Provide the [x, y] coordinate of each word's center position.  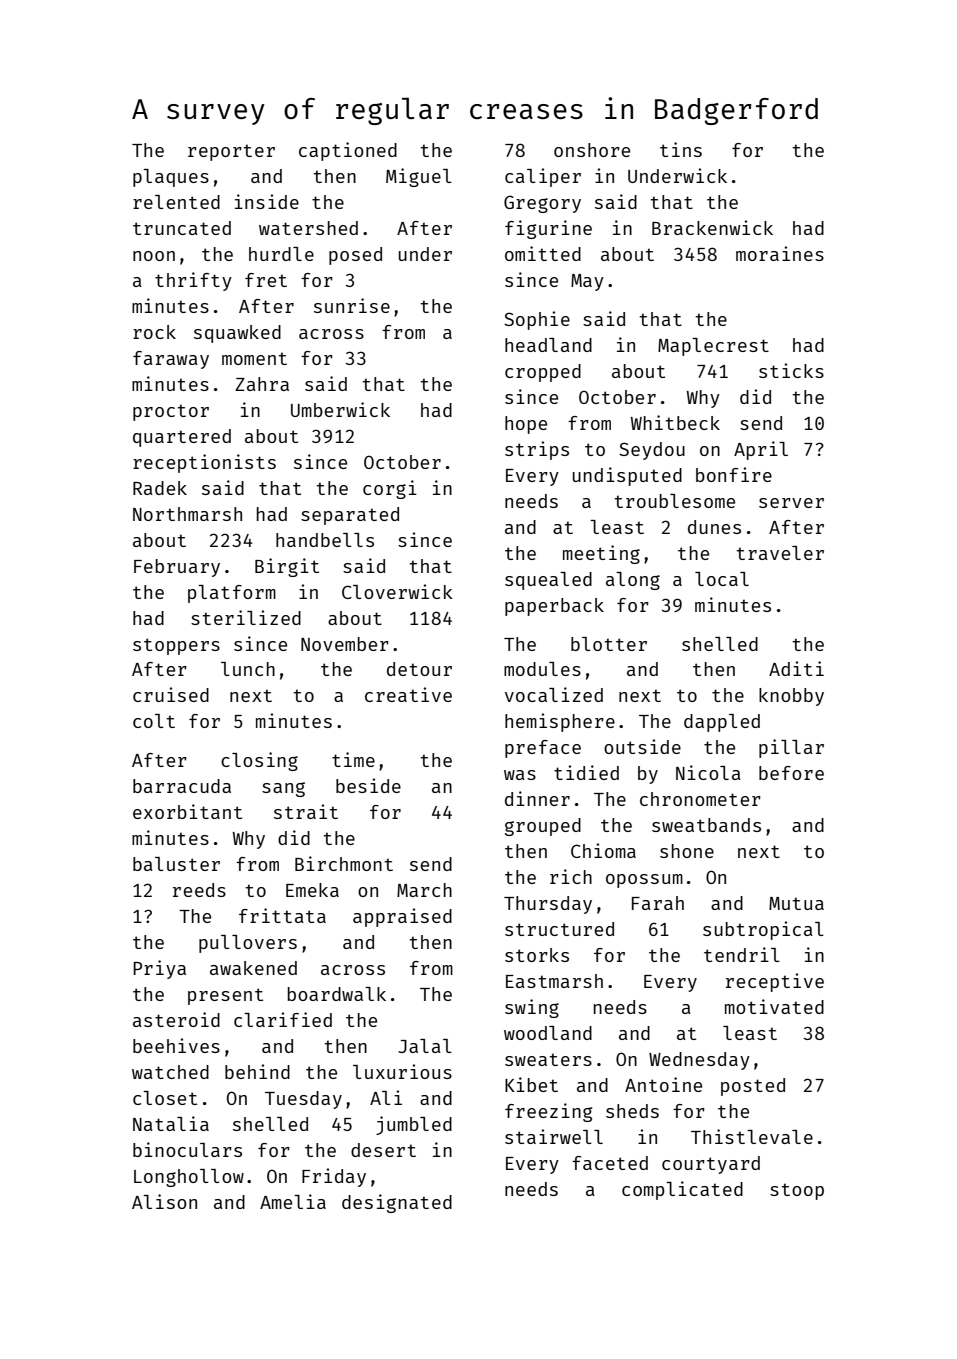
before [791, 773]
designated [397, 1203]
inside [267, 201]
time [353, 759]
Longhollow [189, 1178]
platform [232, 594]
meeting [601, 554]
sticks [791, 370]
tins [681, 149]
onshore [592, 150]
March [424, 890]
